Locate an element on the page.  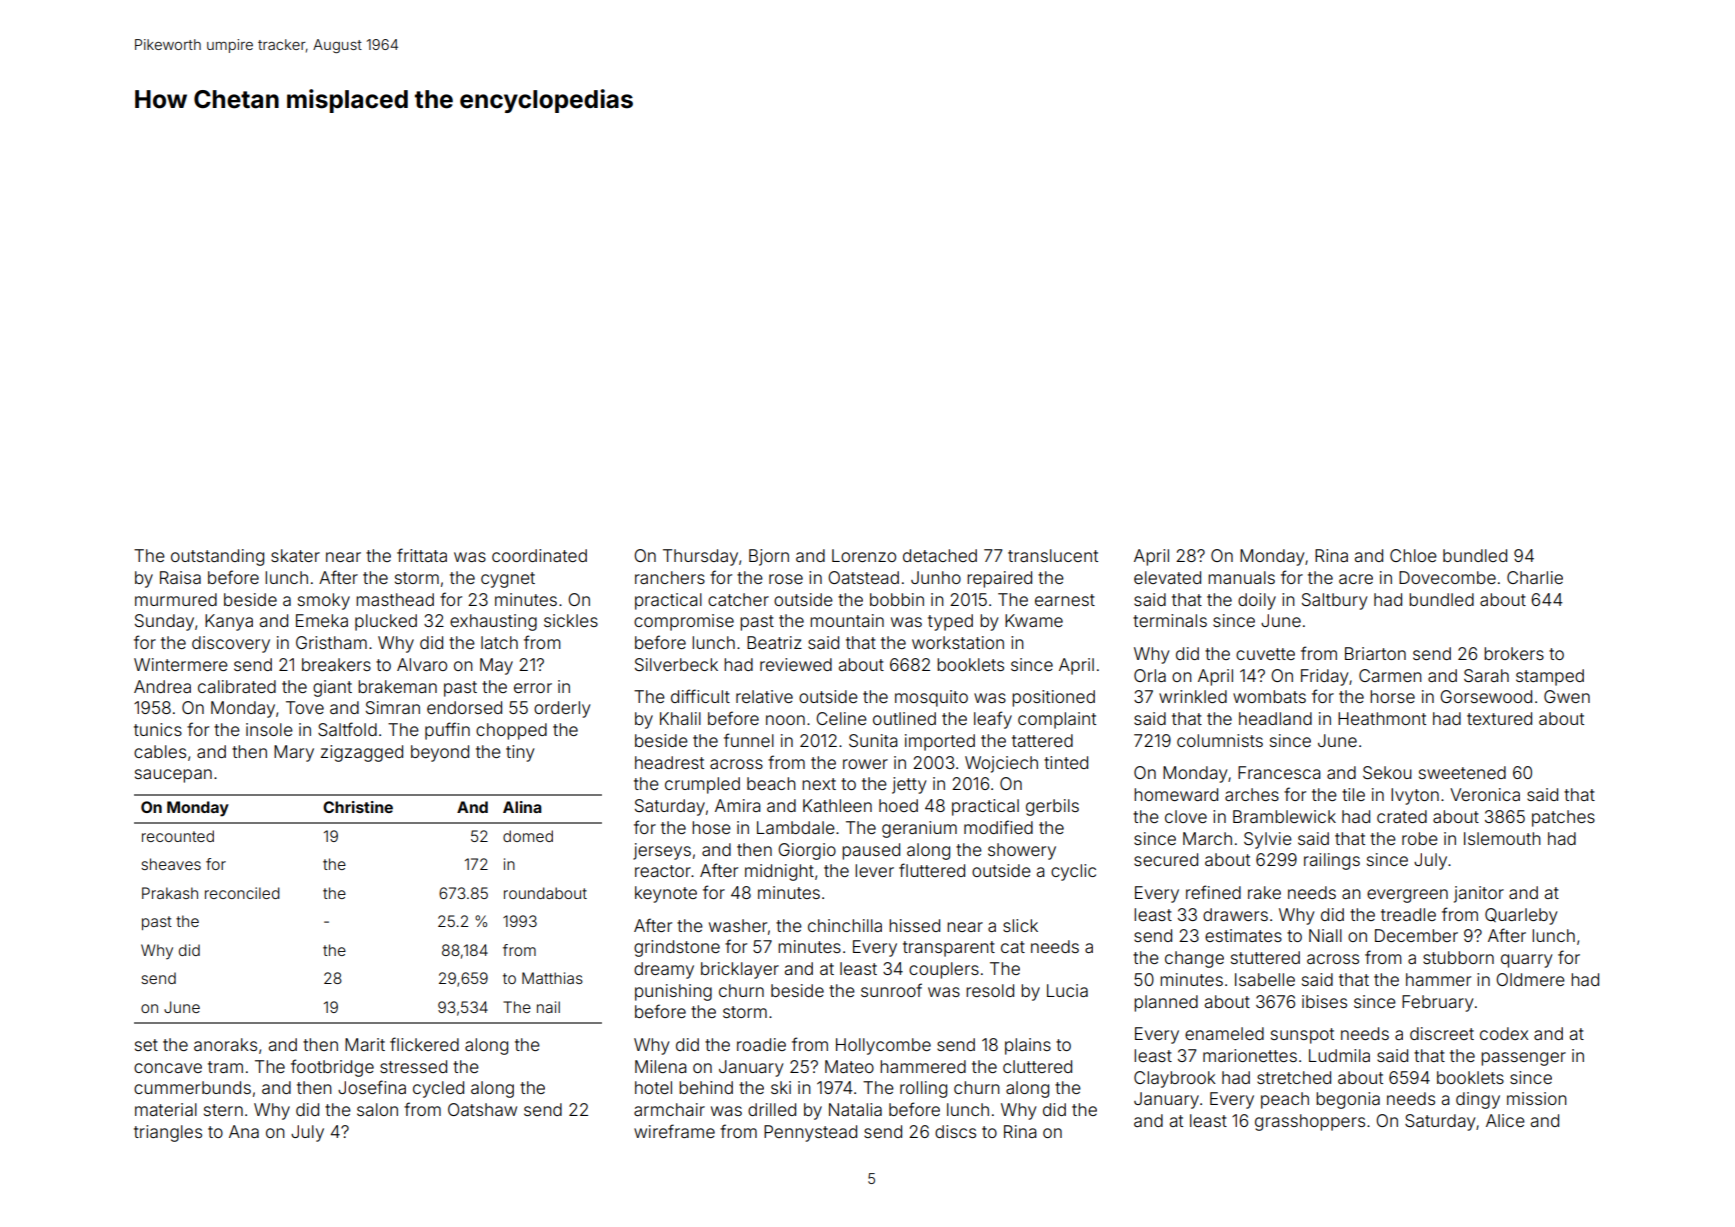
Charlie is located at coordinates (1535, 577).
